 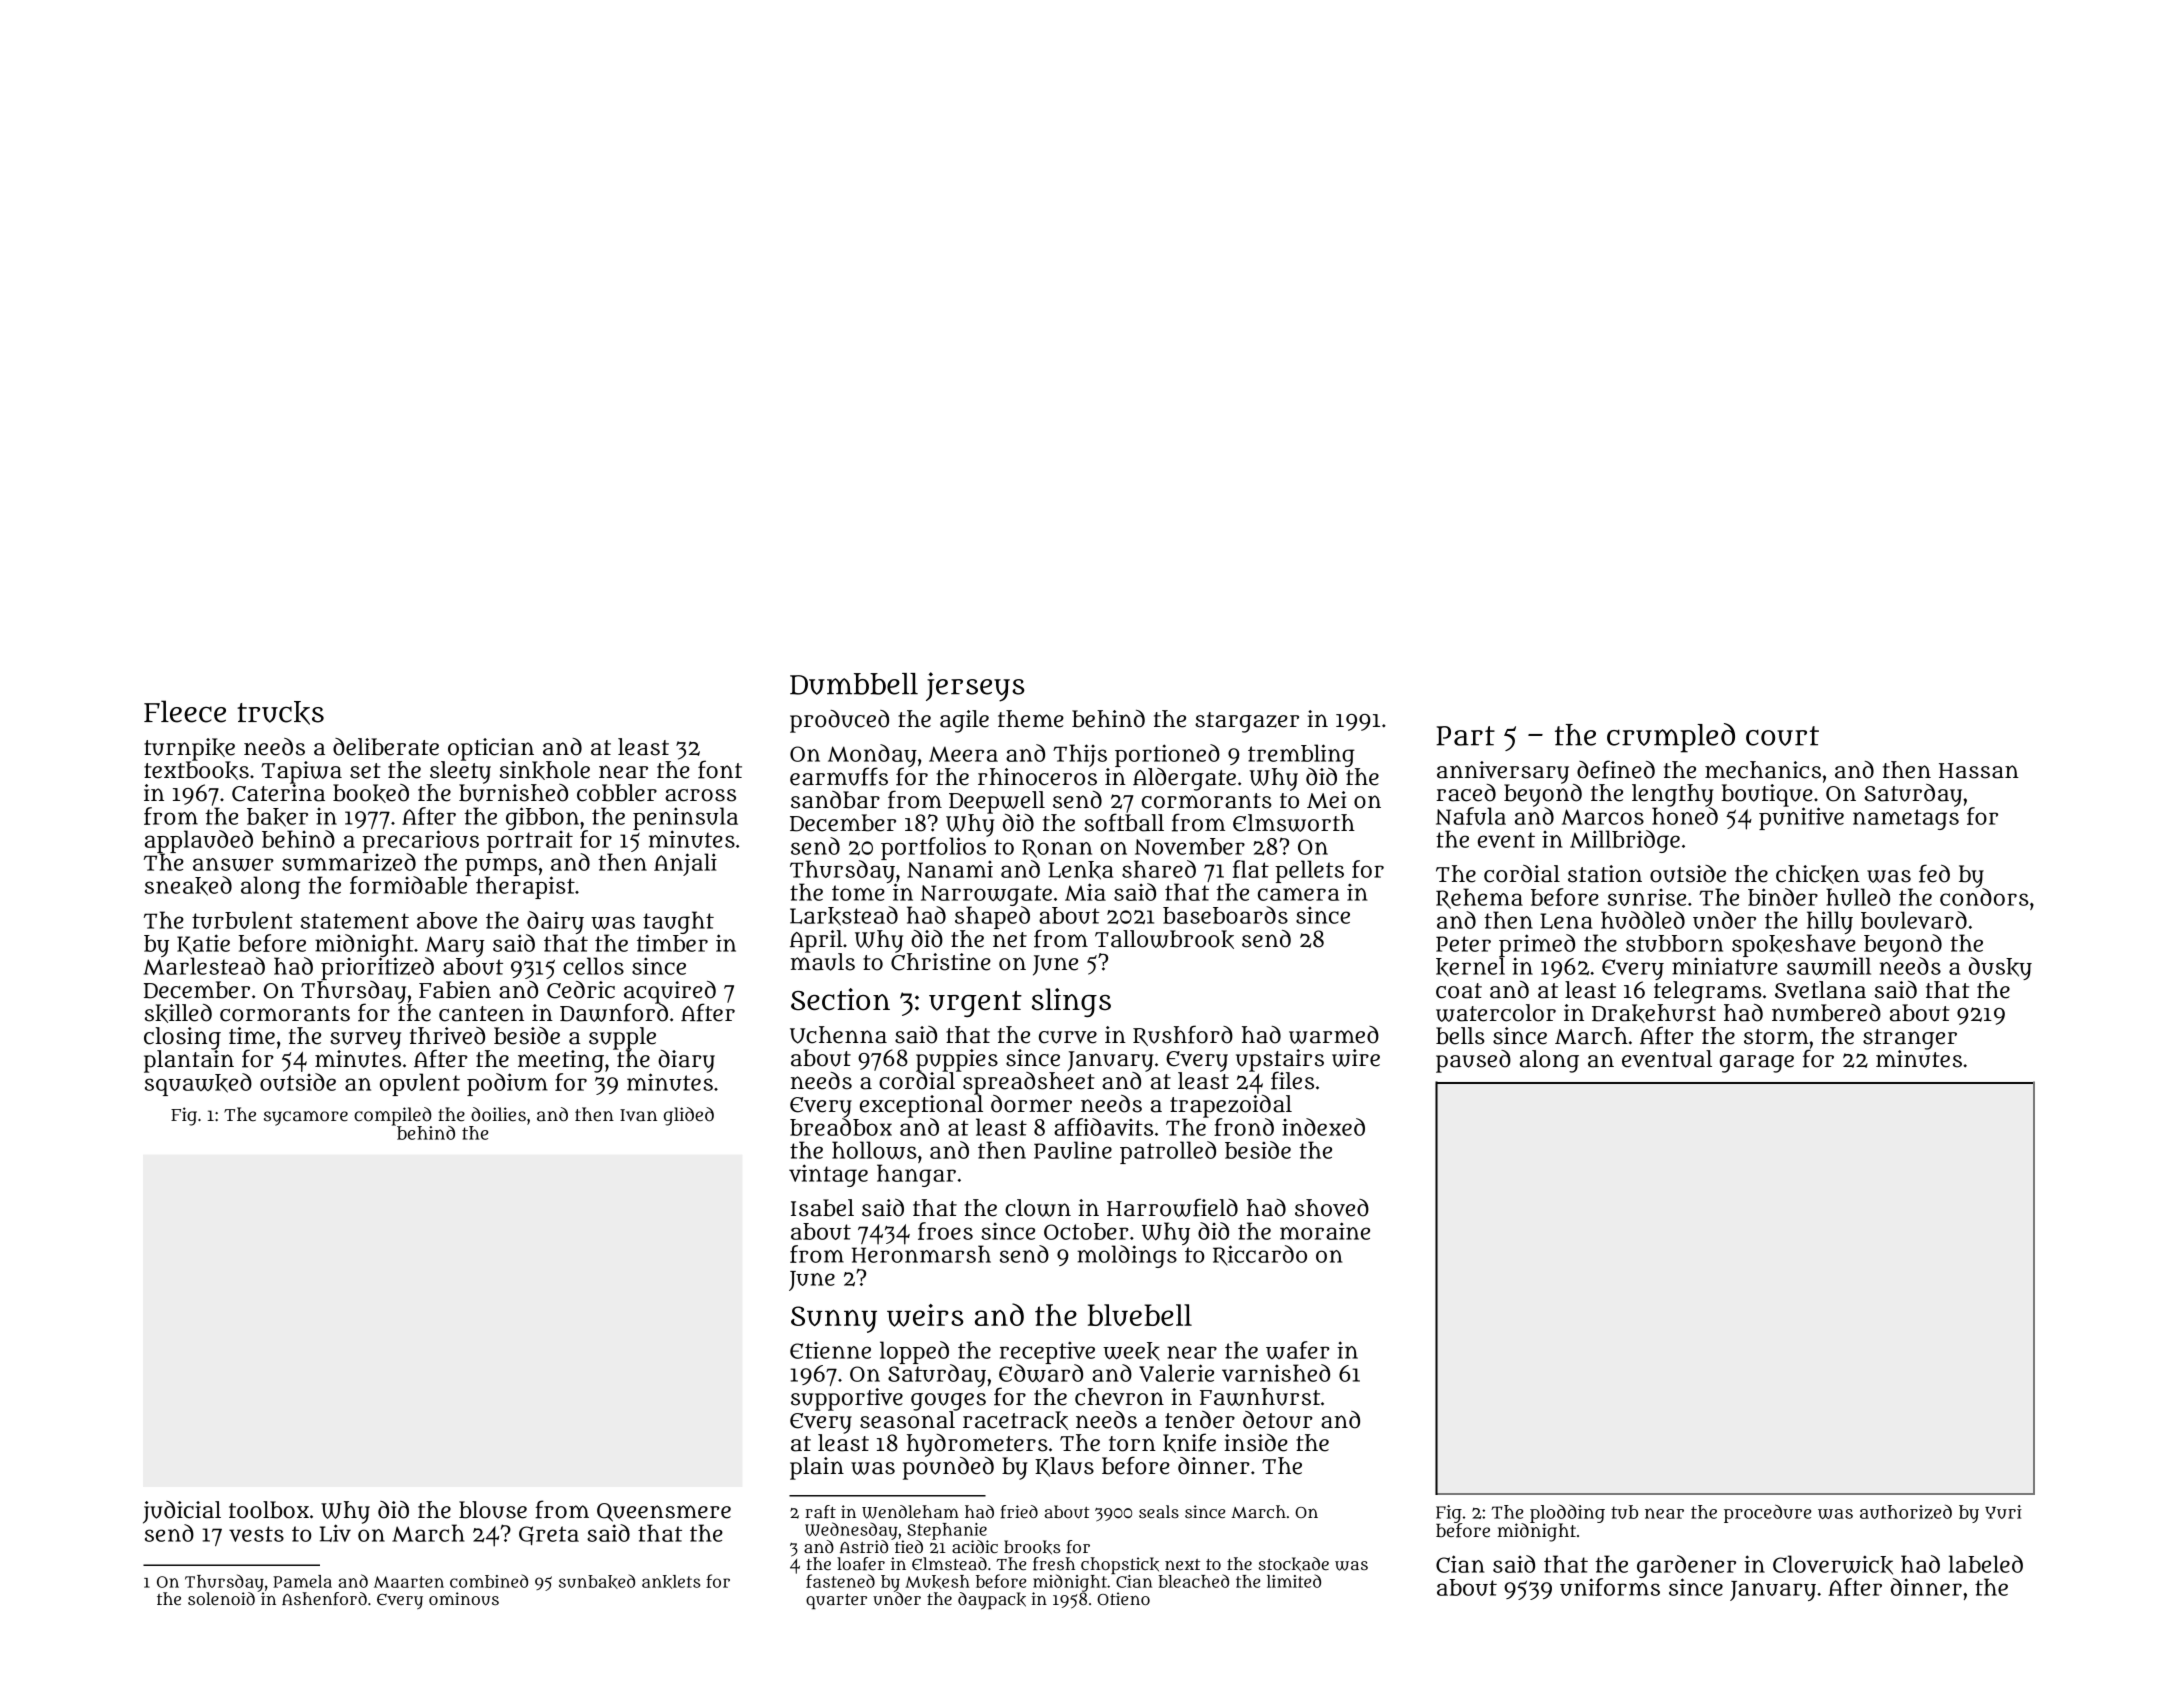 What do you see at coordinates (1325, 1231) in the page?
I see `moraine` at bounding box center [1325, 1231].
